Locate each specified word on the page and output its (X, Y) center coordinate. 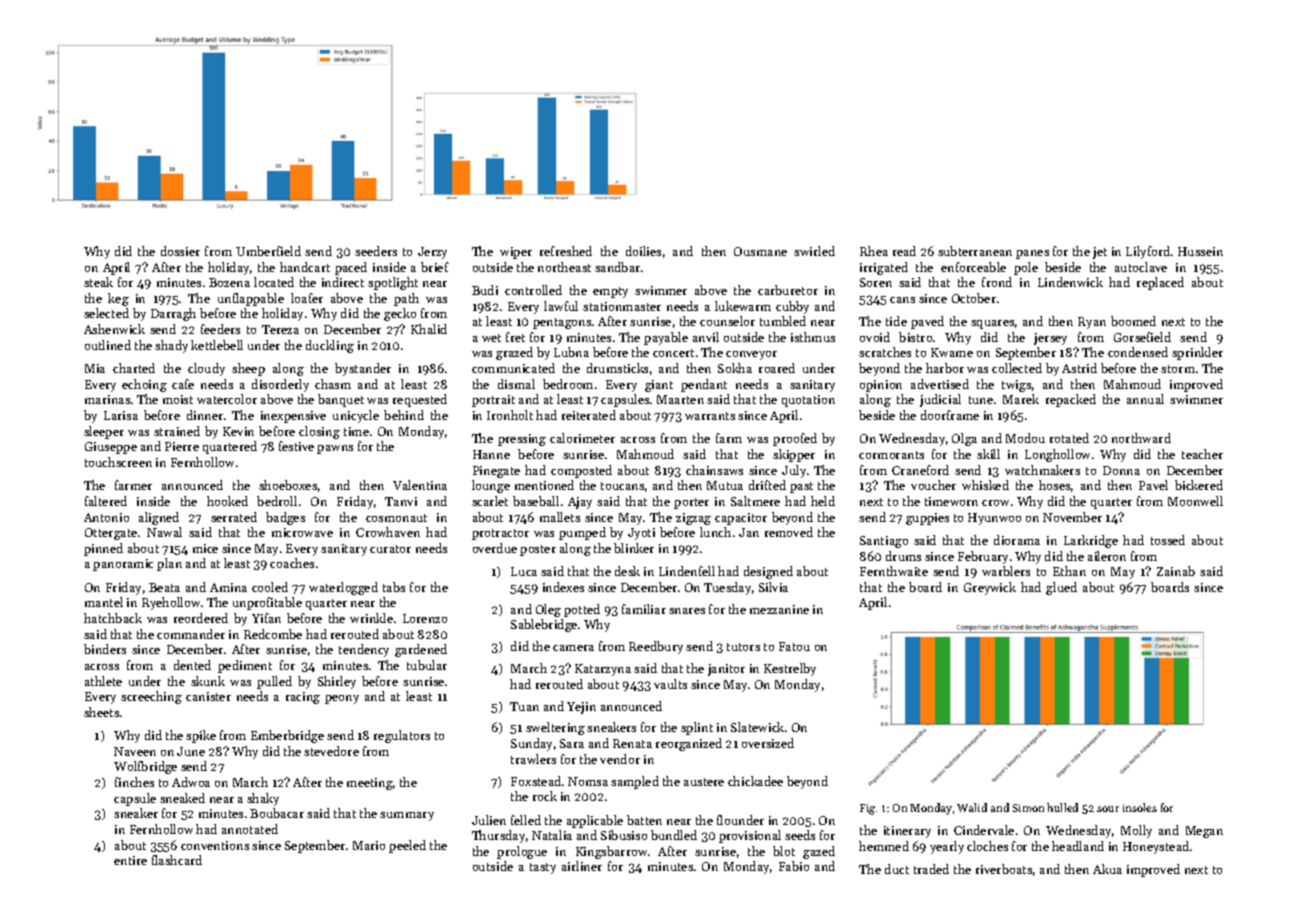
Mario (369, 845)
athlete (103, 681)
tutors (743, 647)
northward (1141, 438)
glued (1061, 588)
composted (581, 471)
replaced (1160, 283)
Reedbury (656, 647)
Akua (1107, 869)
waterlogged (343, 588)
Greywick (990, 588)
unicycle (356, 416)
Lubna (571, 352)
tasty (543, 868)
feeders (220, 329)
